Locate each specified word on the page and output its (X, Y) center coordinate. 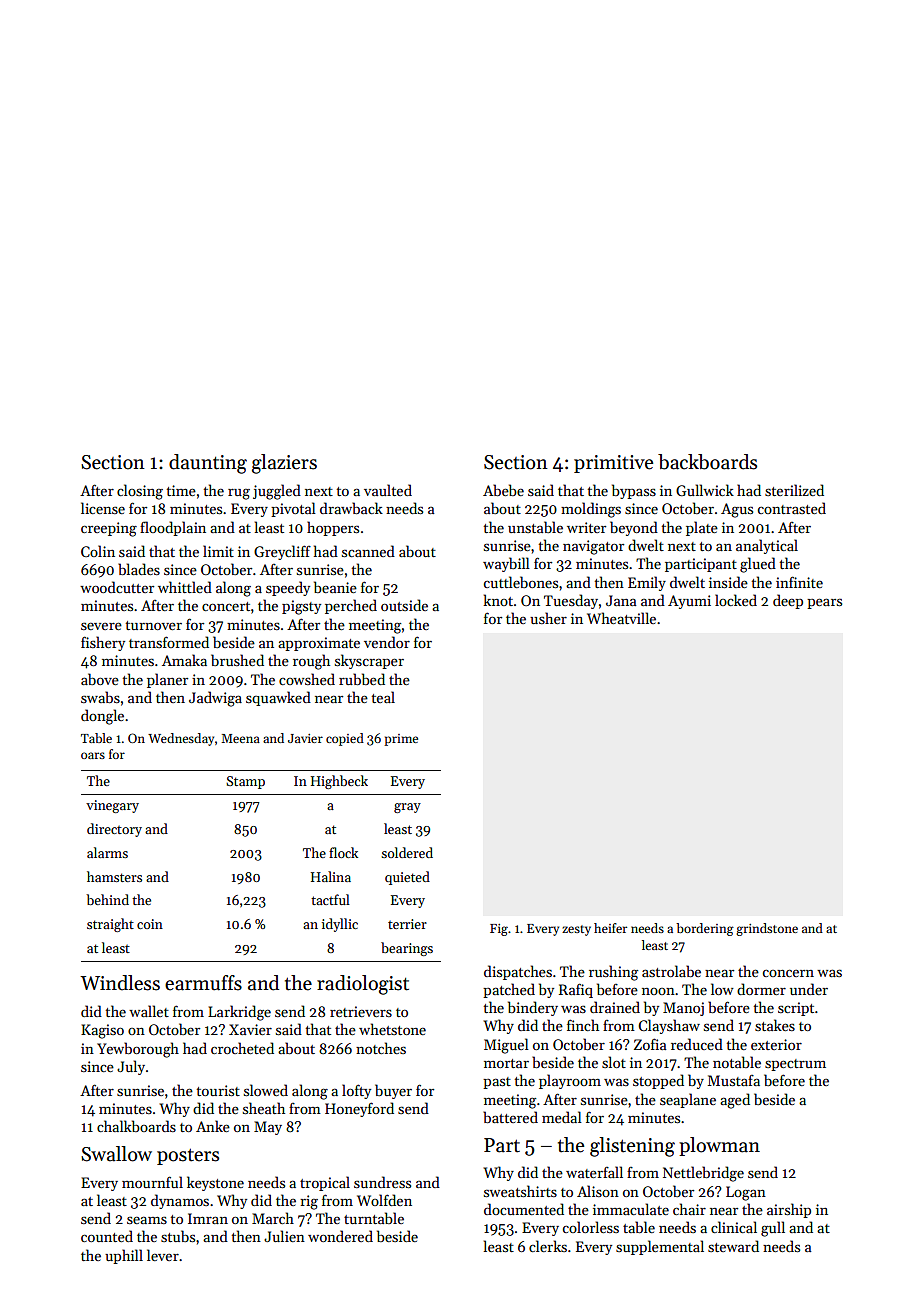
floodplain (173, 528)
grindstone (767, 929)
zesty (576, 930)
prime (401, 740)
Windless (120, 983)
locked (736, 600)
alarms (107, 852)
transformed (169, 642)
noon (658, 991)
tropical (325, 1183)
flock (343, 852)
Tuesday (571, 601)
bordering (705, 929)
